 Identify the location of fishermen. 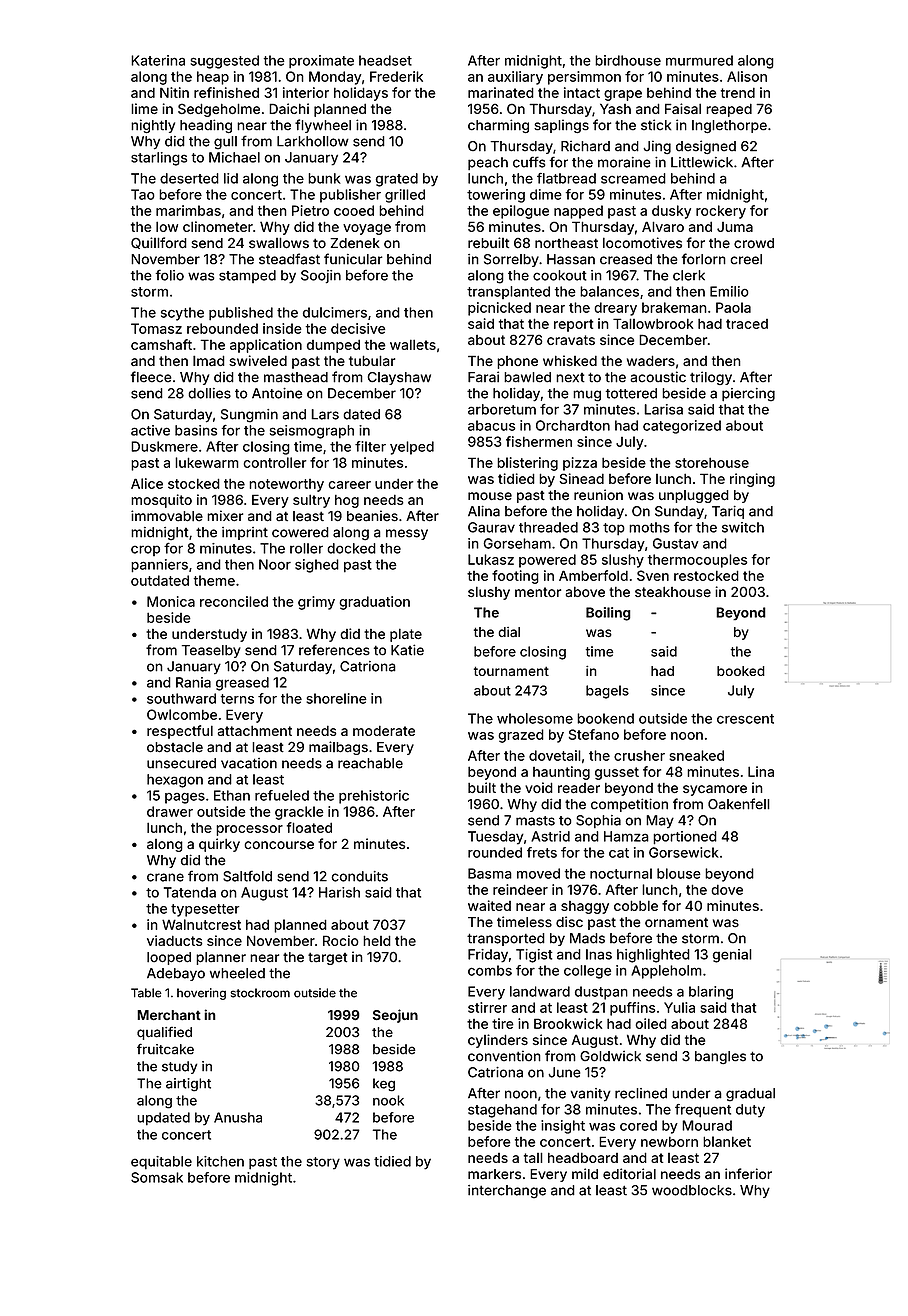
(539, 441).
